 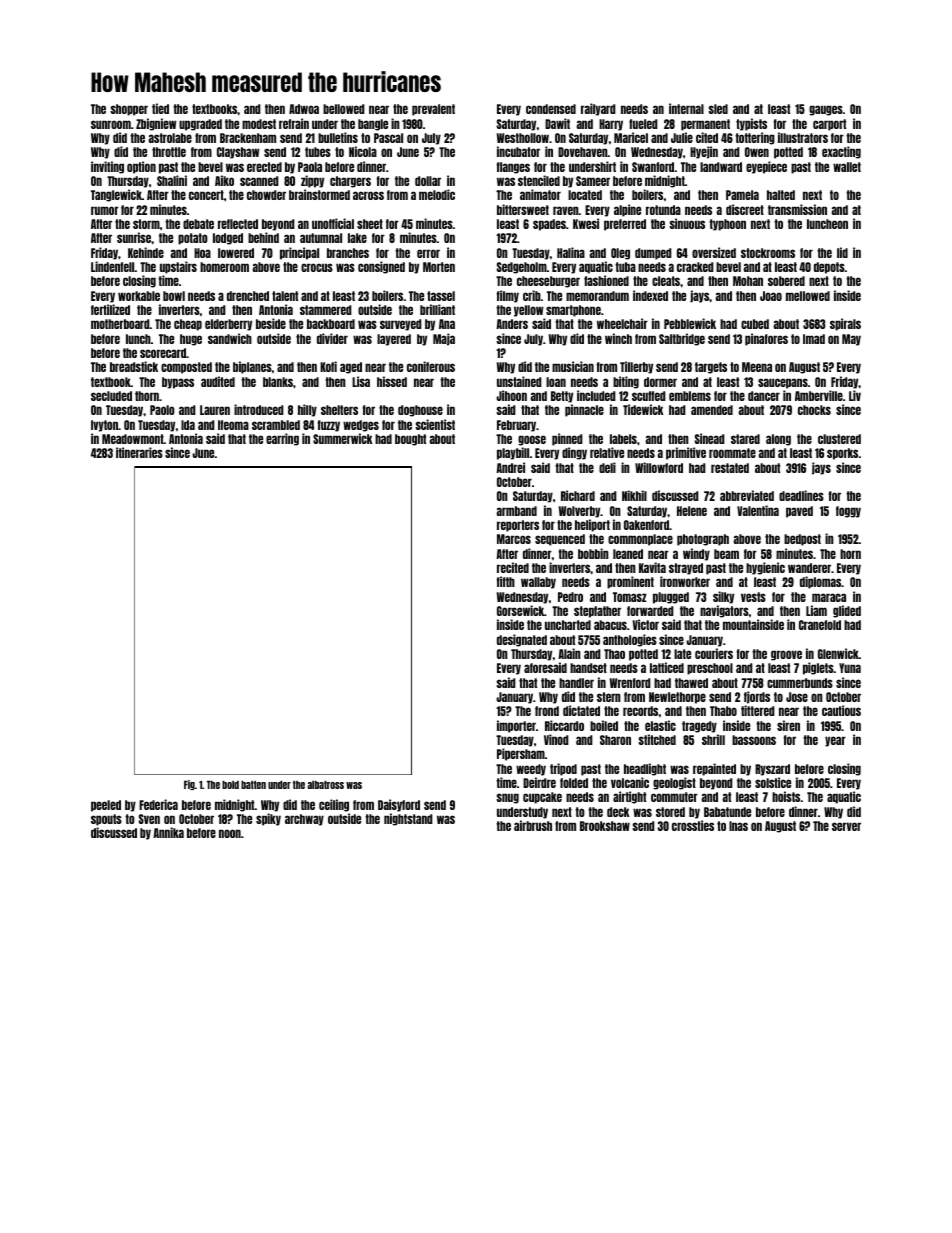 What do you see at coordinates (519, 381) in the screenshot?
I see `unstained` at bounding box center [519, 381].
